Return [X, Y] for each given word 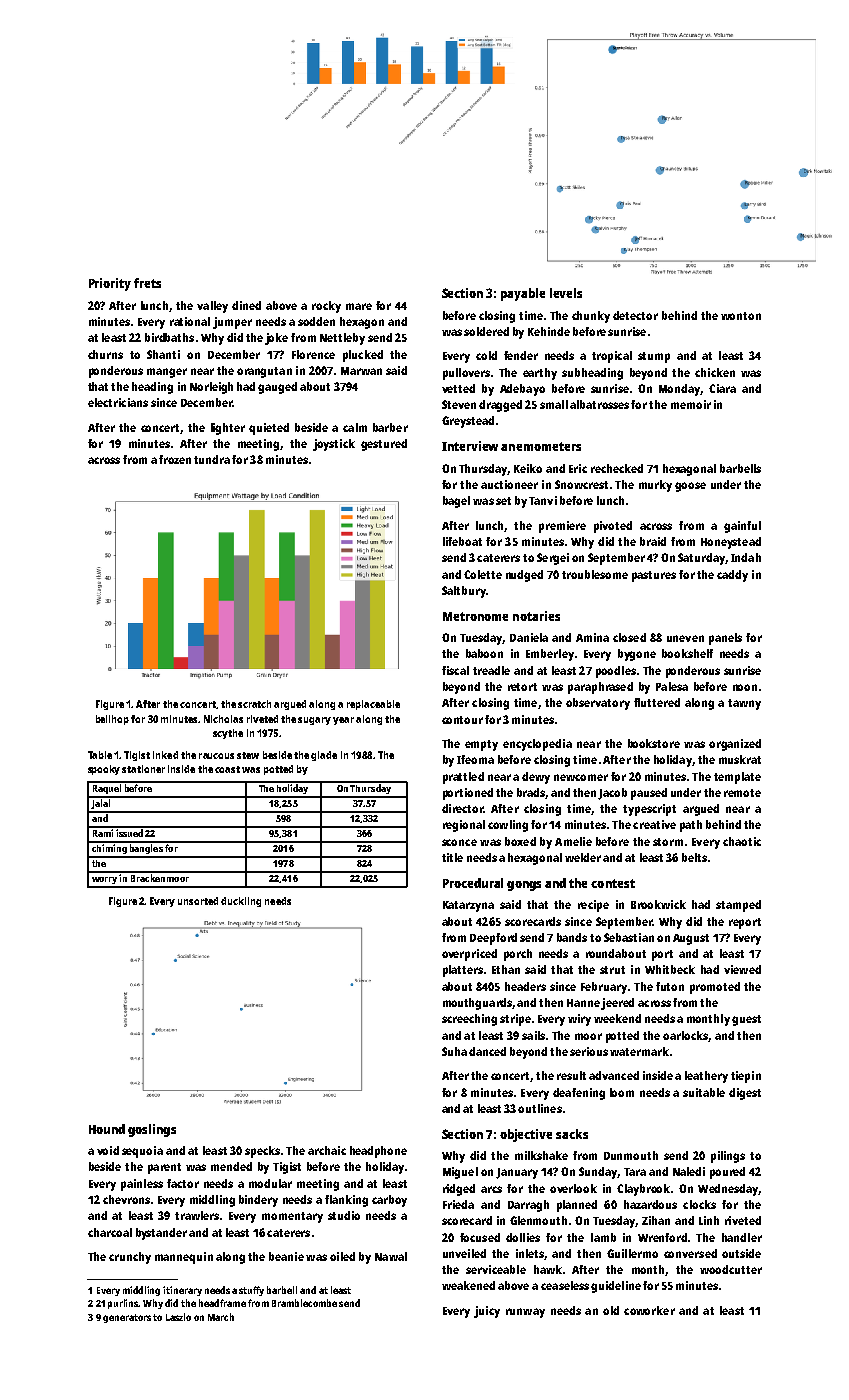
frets [147, 283]
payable [523, 294]
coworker [649, 1310]
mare [359, 306]
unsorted [198, 901]
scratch [254, 704]
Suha [454, 1051]
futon [670, 986]
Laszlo [178, 1317]
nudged [524, 576]
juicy [487, 1312]
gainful [742, 527]
